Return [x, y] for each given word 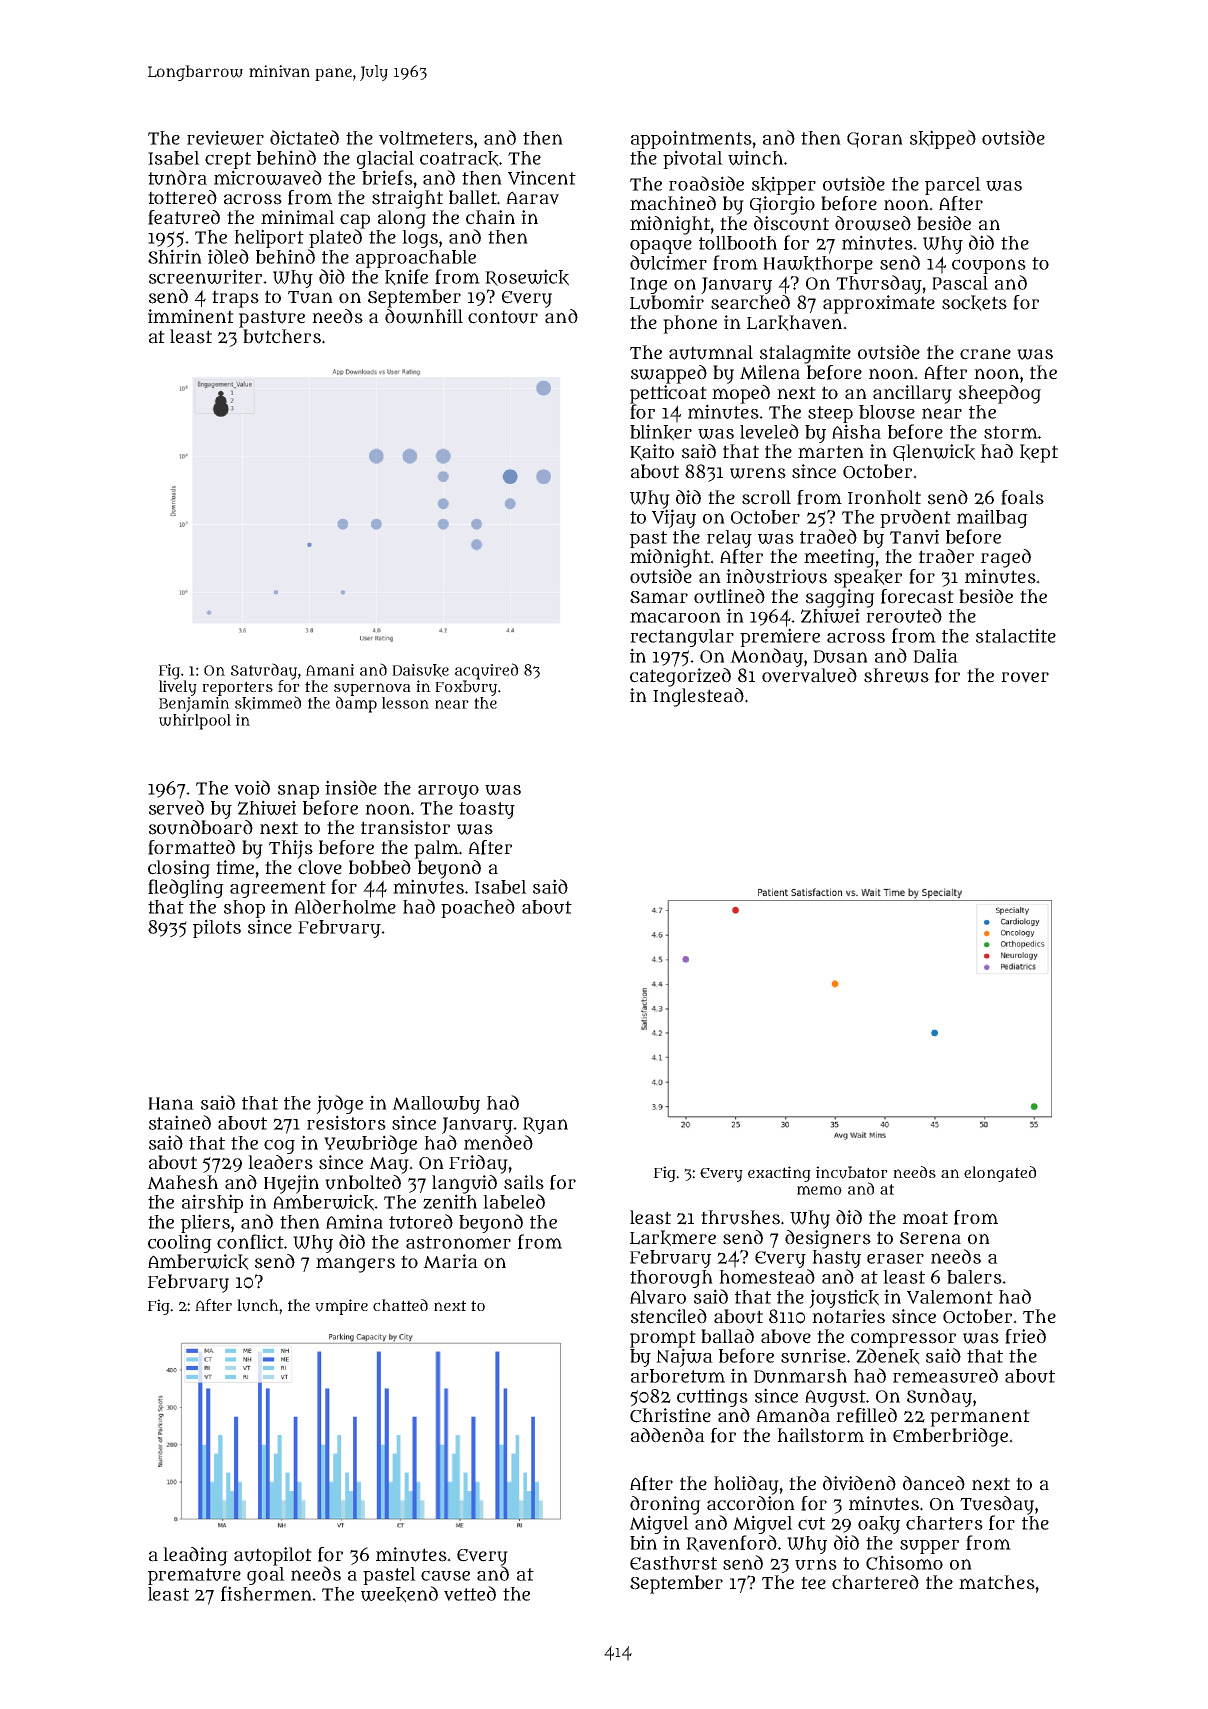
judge [339, 1104]
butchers [282, 336]
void [252, 787]
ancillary [912, 394]
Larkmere [673, 1238]
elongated [1000, 1174]
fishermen [266, 1593]
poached [478, 908]
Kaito [652, 452]
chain [490, 217]
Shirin [175, 256]
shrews [896, 675]
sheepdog [1000, 394]
